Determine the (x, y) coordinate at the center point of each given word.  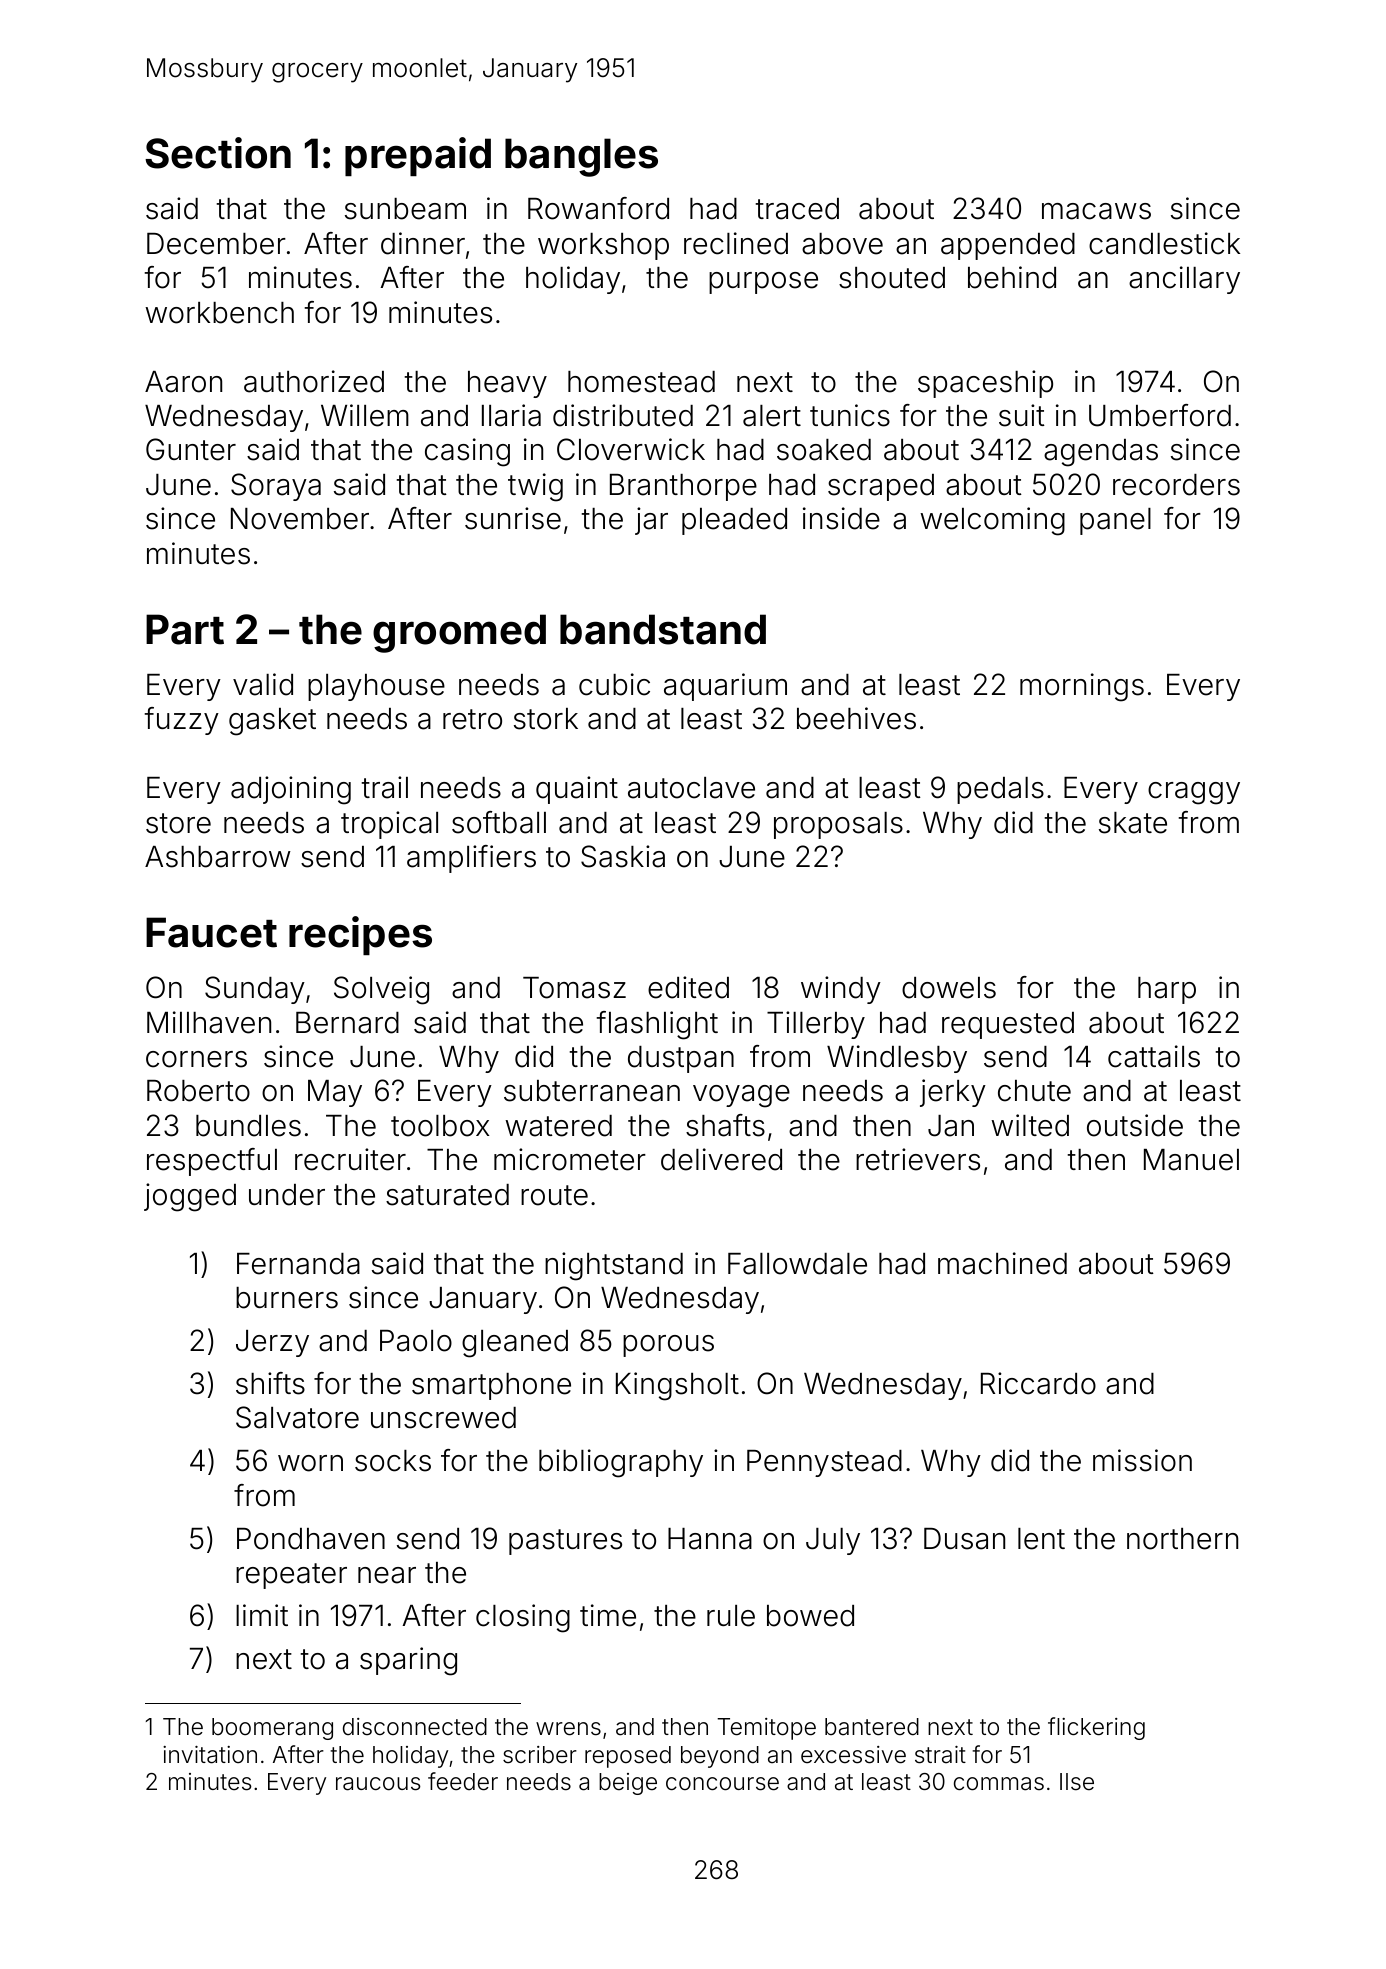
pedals (1000, 790)
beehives (856, 718)
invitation (210, 1755)
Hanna (710, 1539)
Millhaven (209, 1022)
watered (558, 1126)
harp (1167, 990)
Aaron (183, 382)
